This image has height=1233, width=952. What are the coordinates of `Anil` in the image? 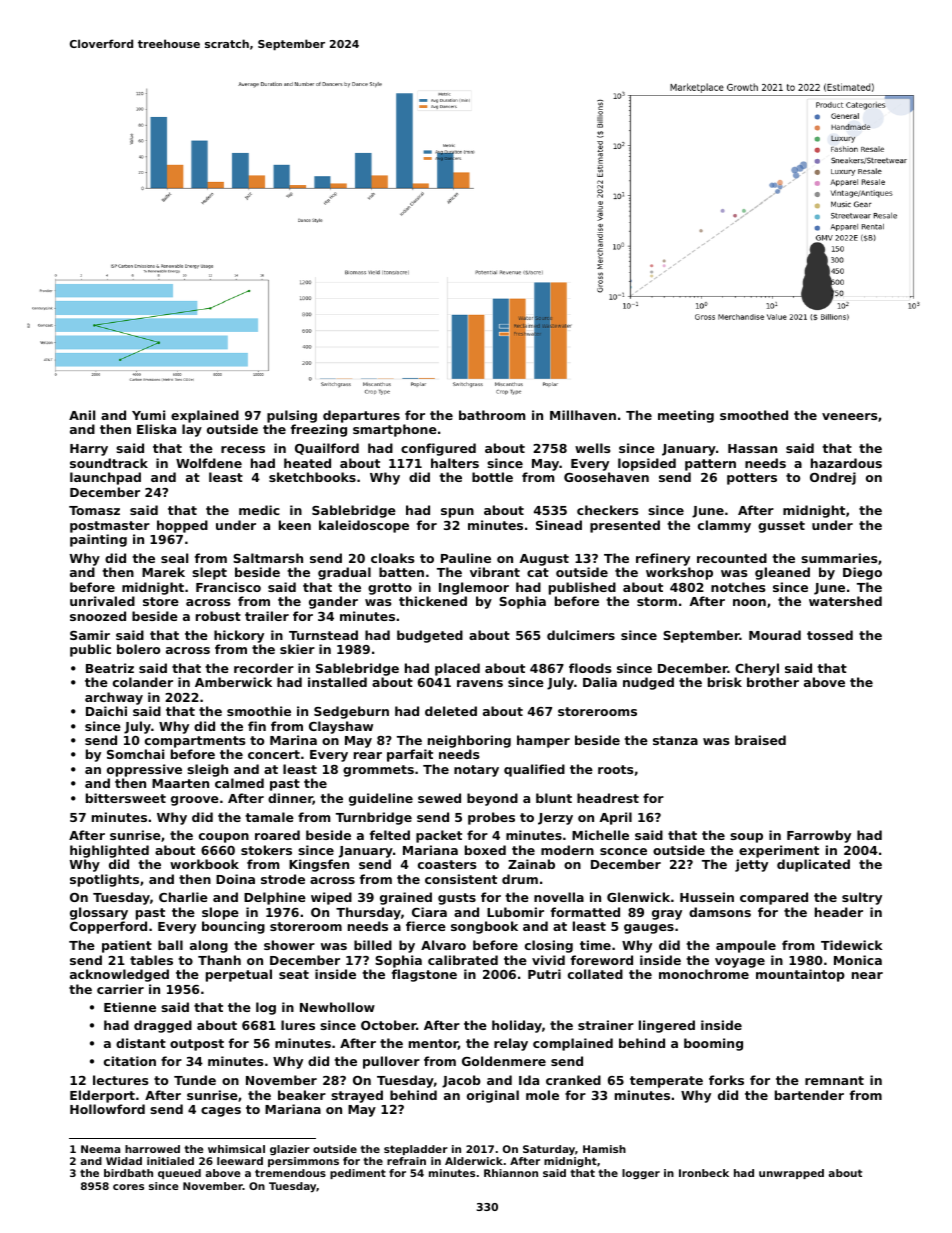 It's located at (82, 415).
